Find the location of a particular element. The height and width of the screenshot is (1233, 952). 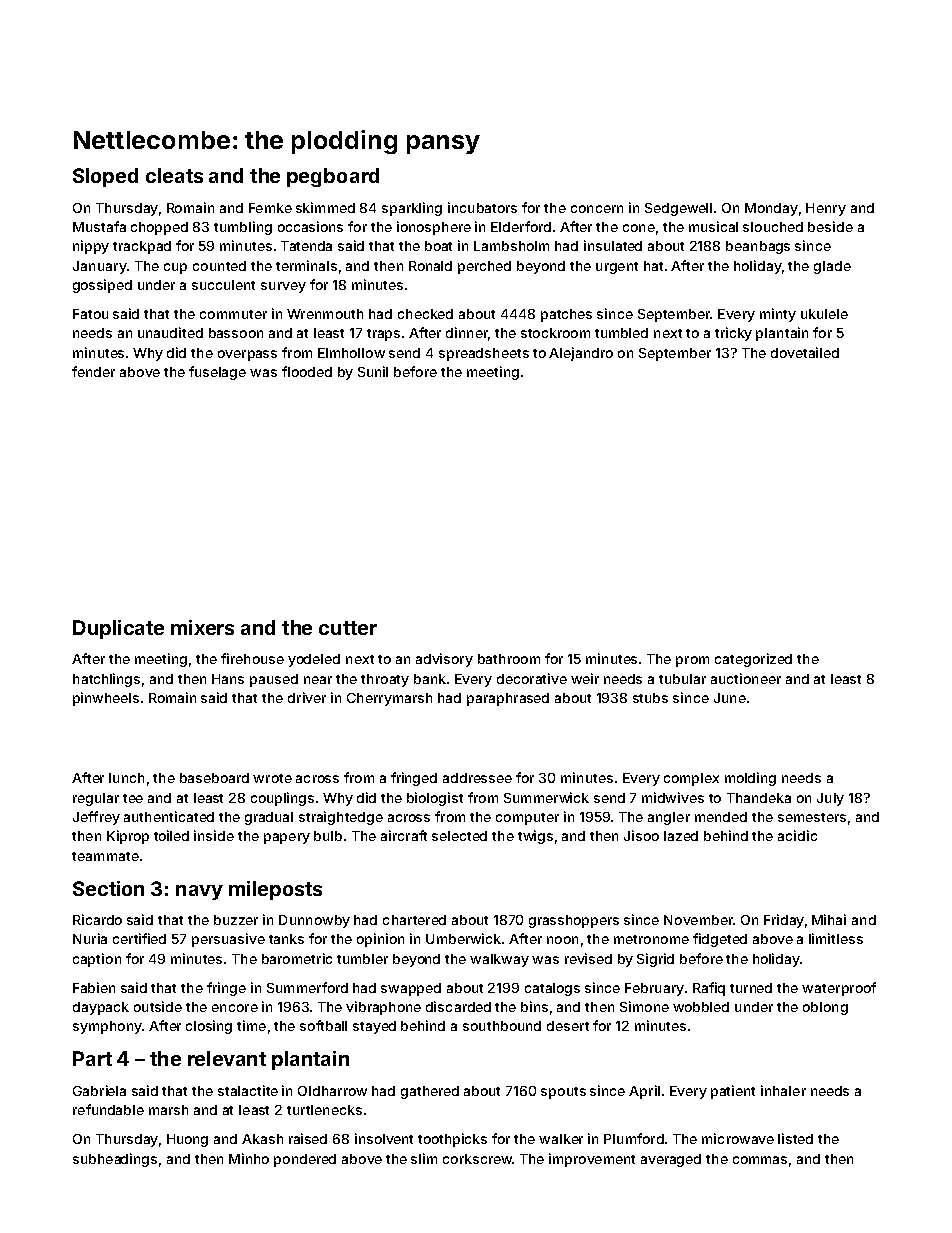

Alejandro is located at coordinates (581, 354).
